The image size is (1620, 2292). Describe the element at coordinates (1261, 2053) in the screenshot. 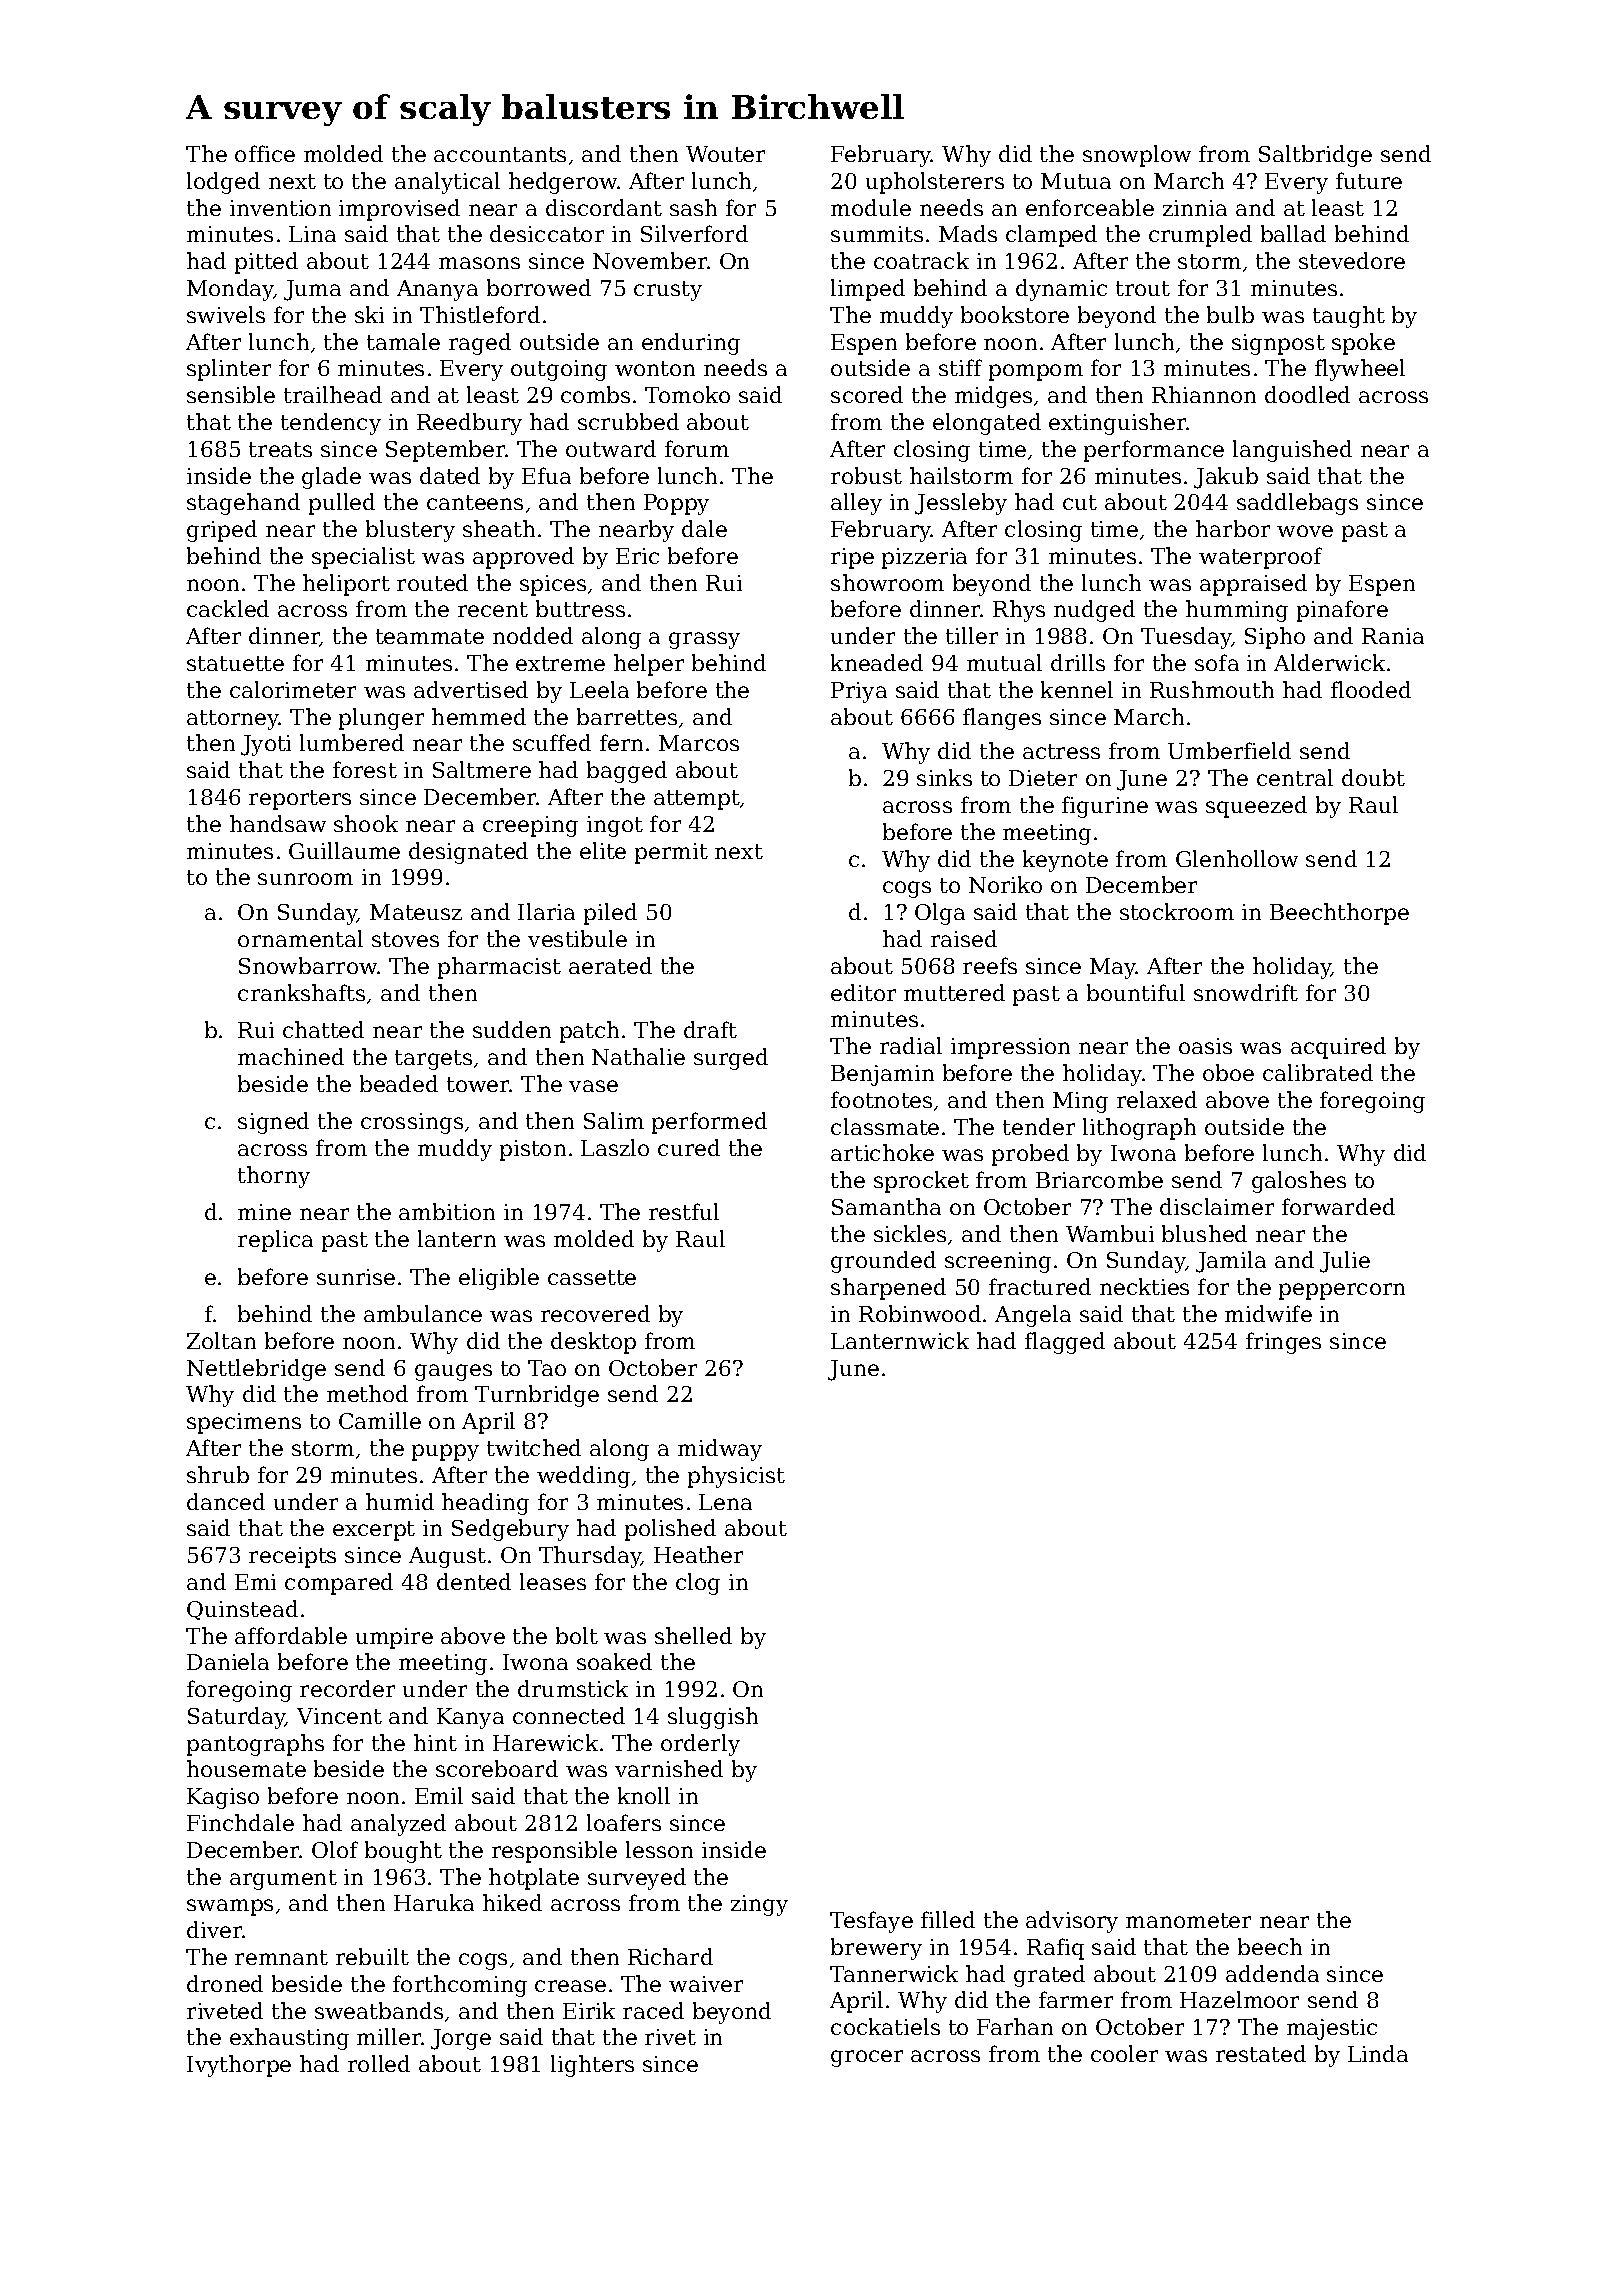

I see `restated` at that location.
